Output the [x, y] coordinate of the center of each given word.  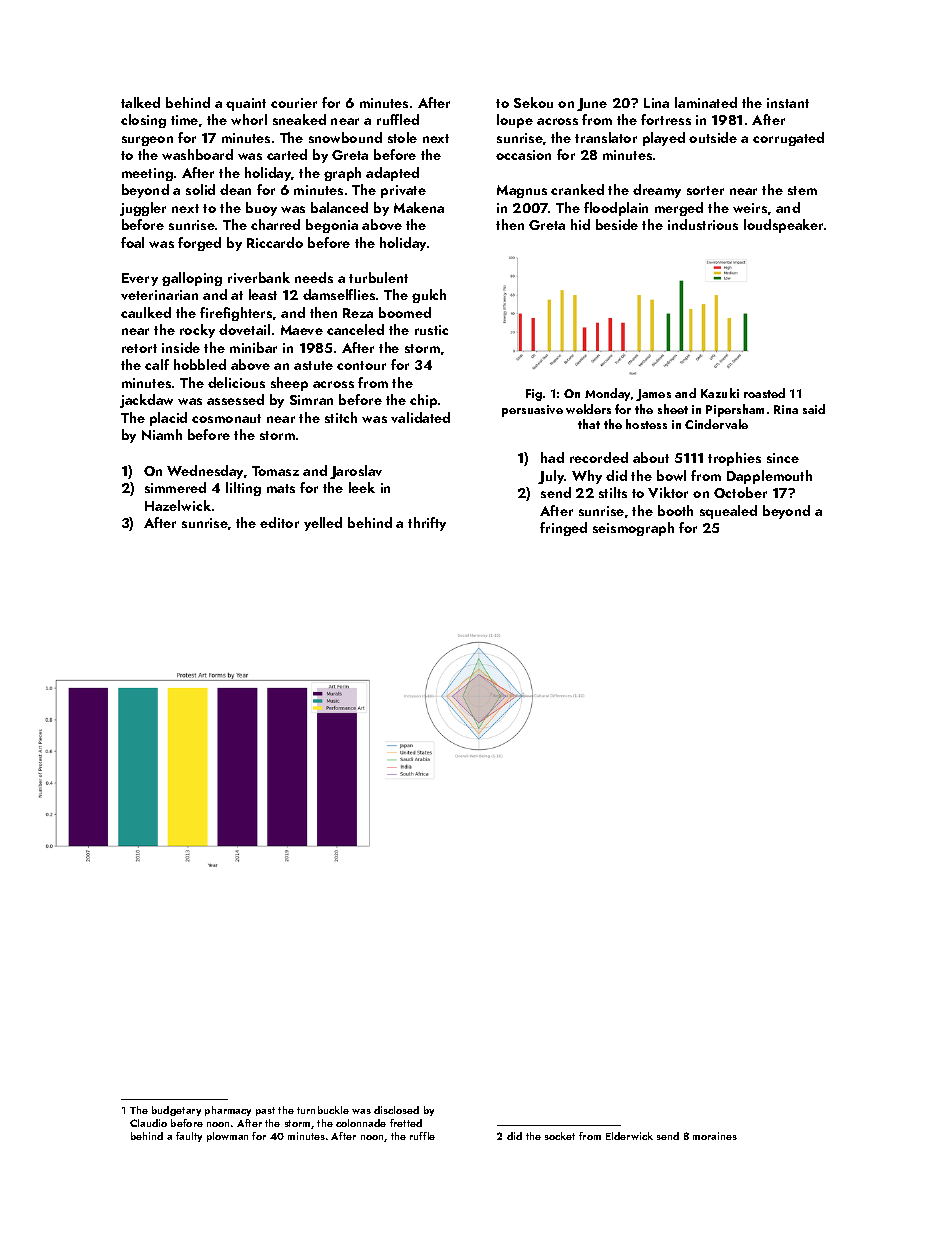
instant [788, 103]
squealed [728, 512]
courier [294, 103]
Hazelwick [178, 505]
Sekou [533, 102]
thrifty [427, 524]
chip [423, 401]
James [653, 395]
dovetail [244, 329]
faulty [189, 1137]
